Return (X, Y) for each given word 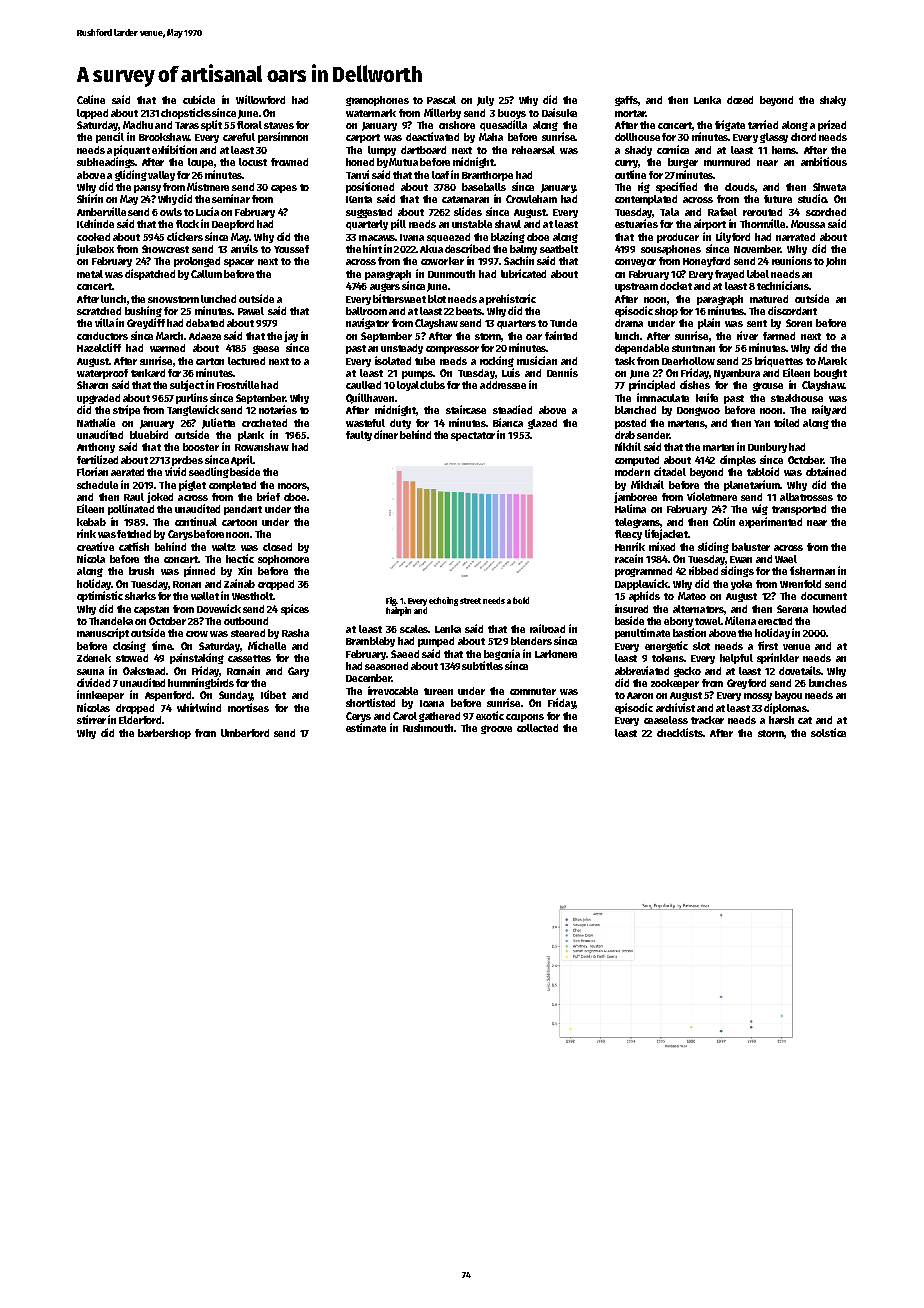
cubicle (199, 99)
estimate (366, 727)
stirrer (91, 719)
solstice (828, 732)
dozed (740, 100)
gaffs (626, 101)
